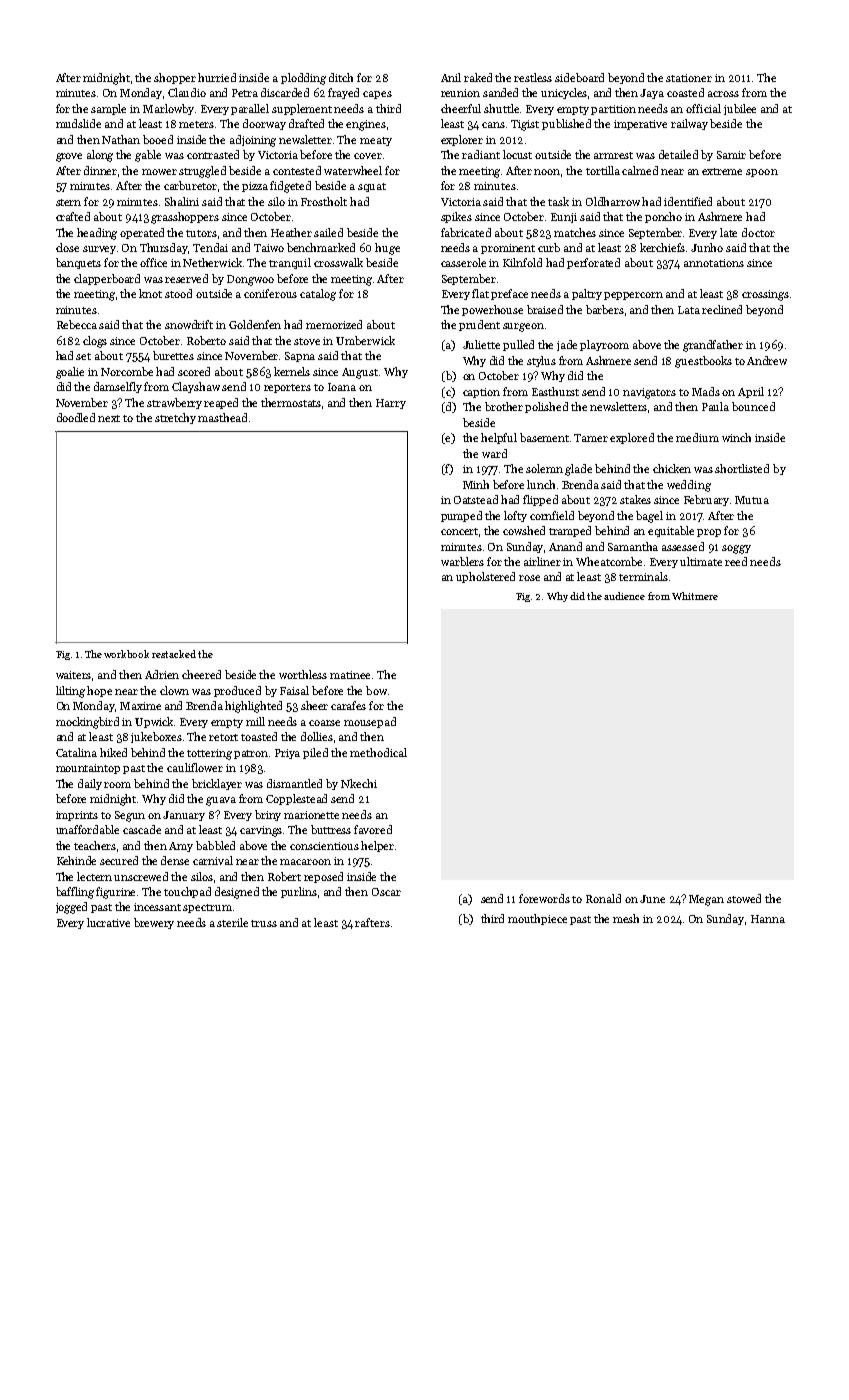  Describe the element at coordinates (126, 654) in the screenshot. I see `workbook` at that location.
